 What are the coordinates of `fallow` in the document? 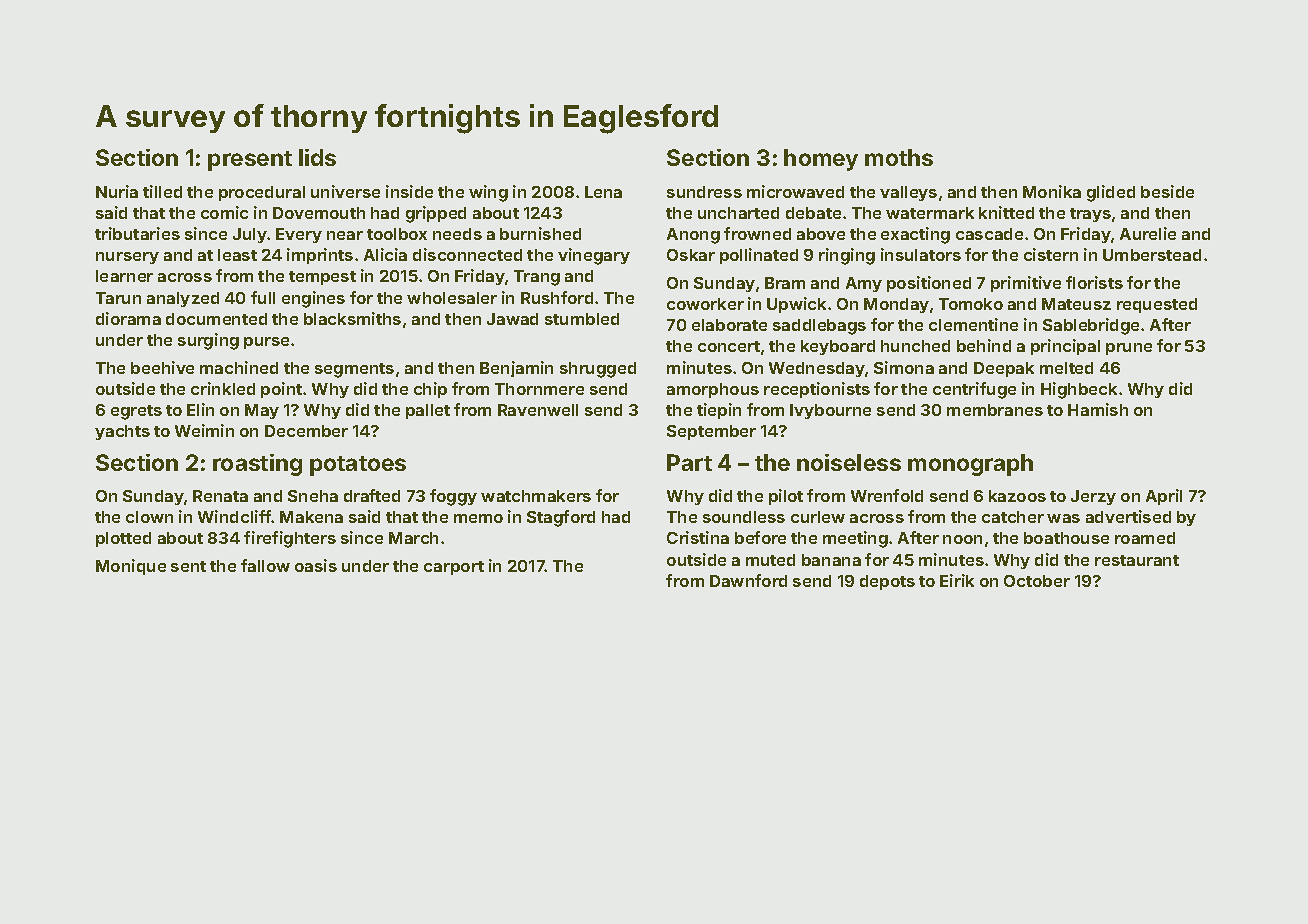 It's located at (265, 565).
